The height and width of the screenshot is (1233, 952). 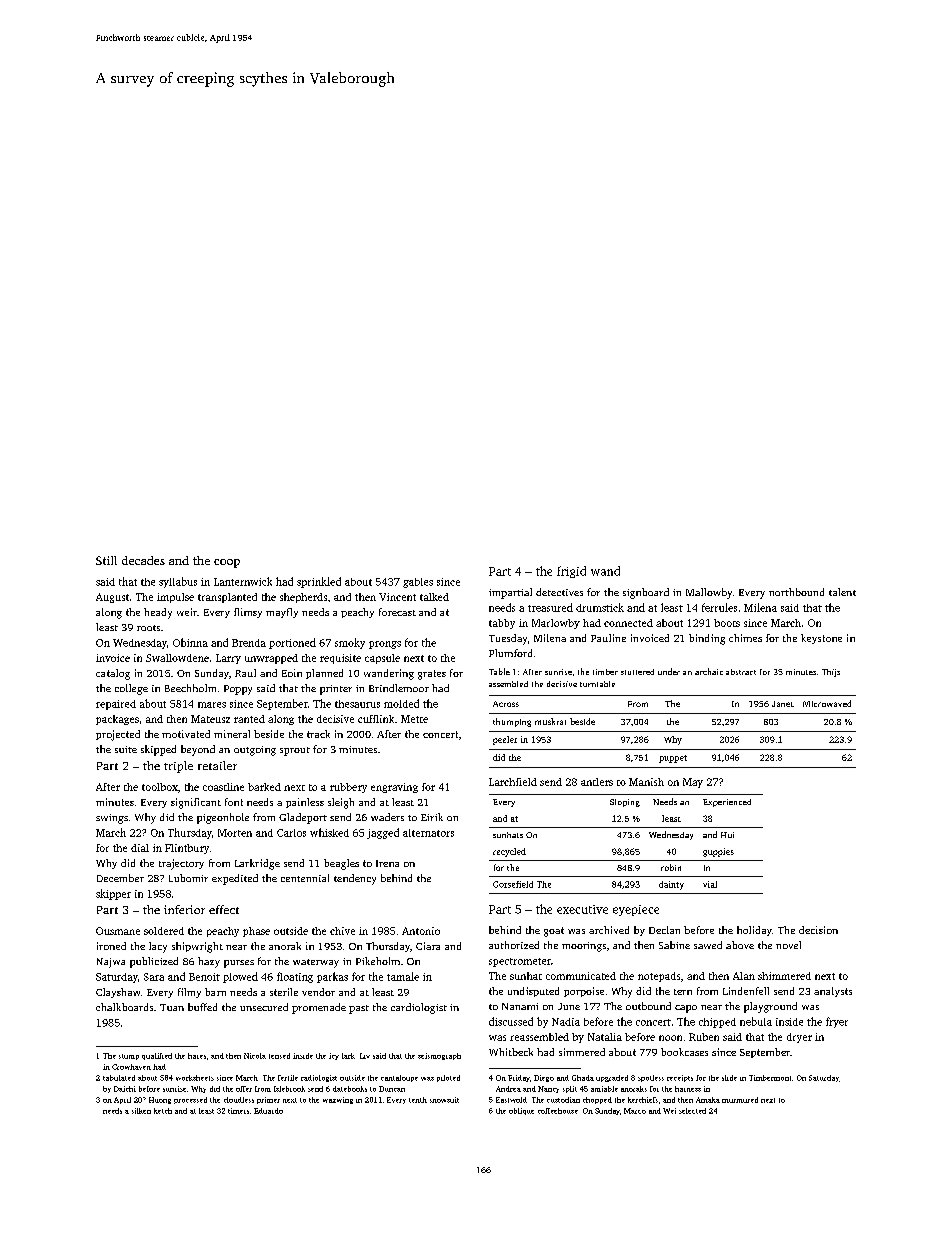 I want to click on shimmered, so click(x=784, y=976).
